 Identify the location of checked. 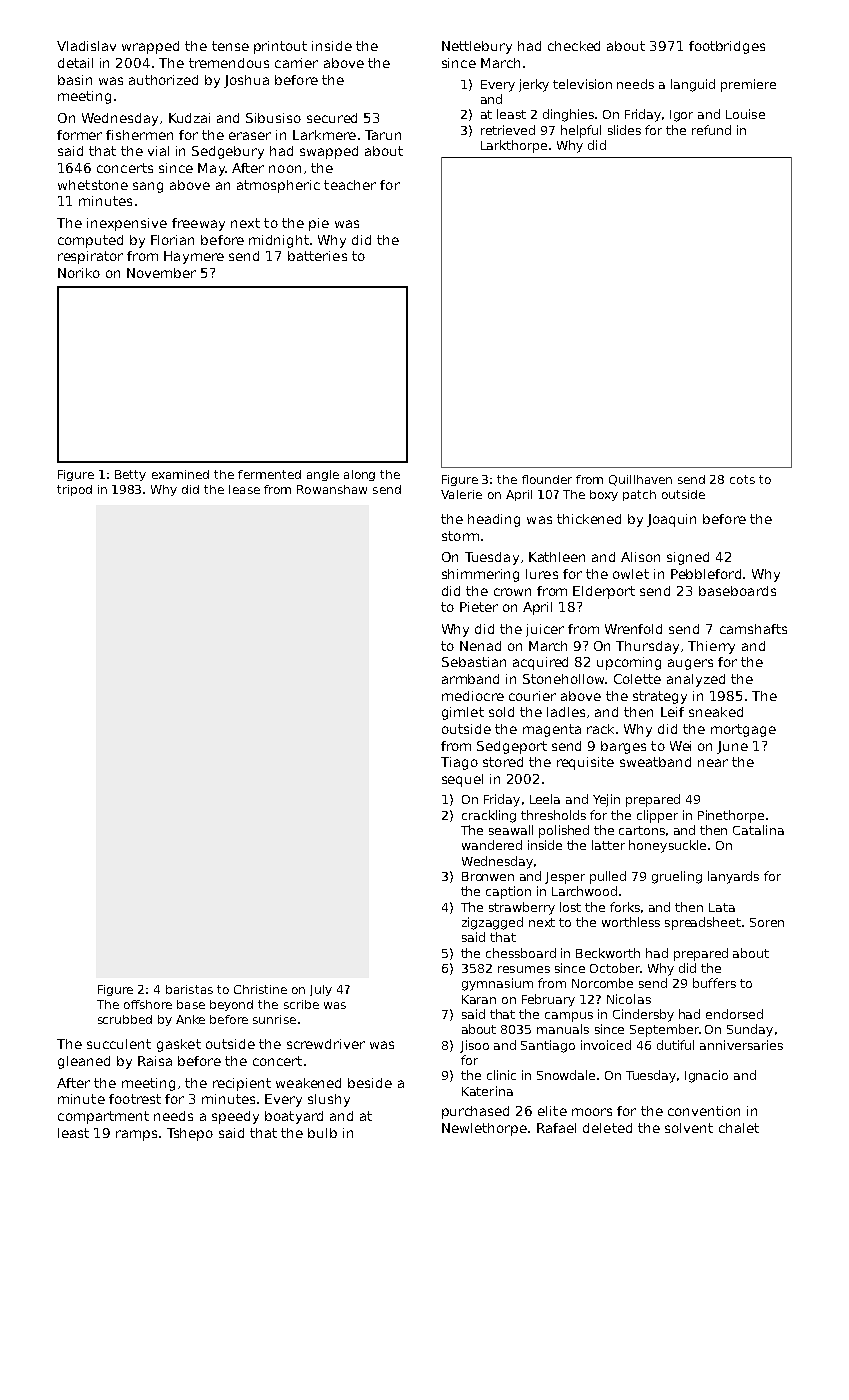
(574, 46).
